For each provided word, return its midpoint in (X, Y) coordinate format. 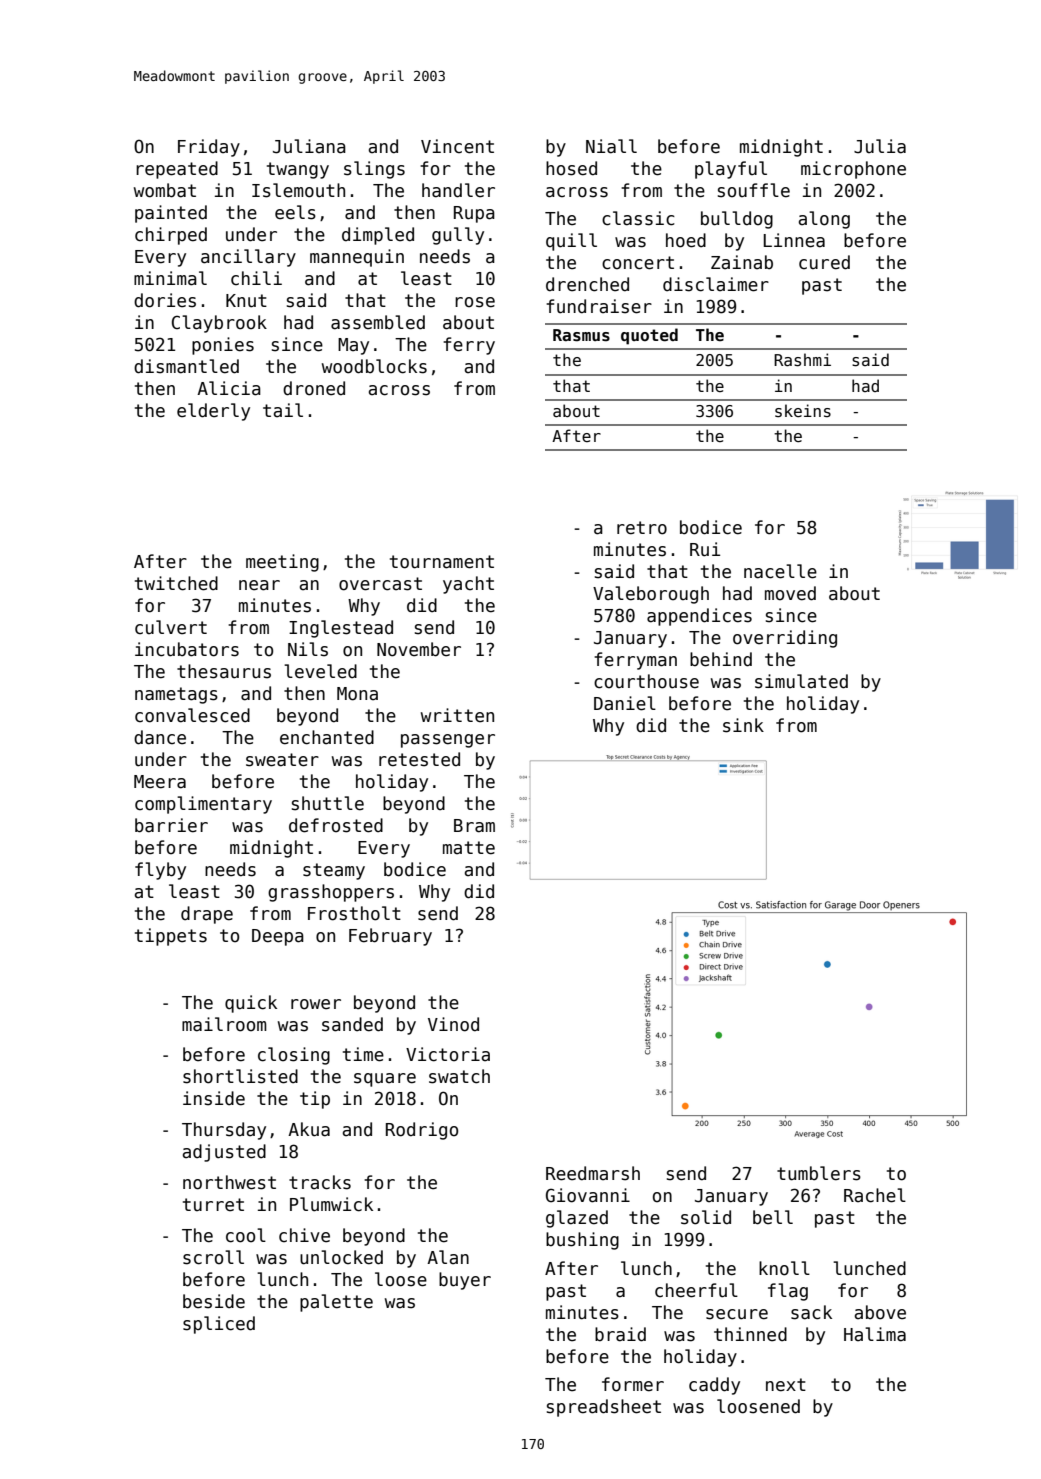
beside (214, 1301)
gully (458, 236)
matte (469, 848)
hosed (571, 168)
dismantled (186, 366)
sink (743, 725)
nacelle (780, 571)
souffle (754, 190)
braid (620, 1334)
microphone (853, 170)
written (457, 715)
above (880, 1312)
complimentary (203, 805)
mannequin (357, 258)
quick (251, 1004)
